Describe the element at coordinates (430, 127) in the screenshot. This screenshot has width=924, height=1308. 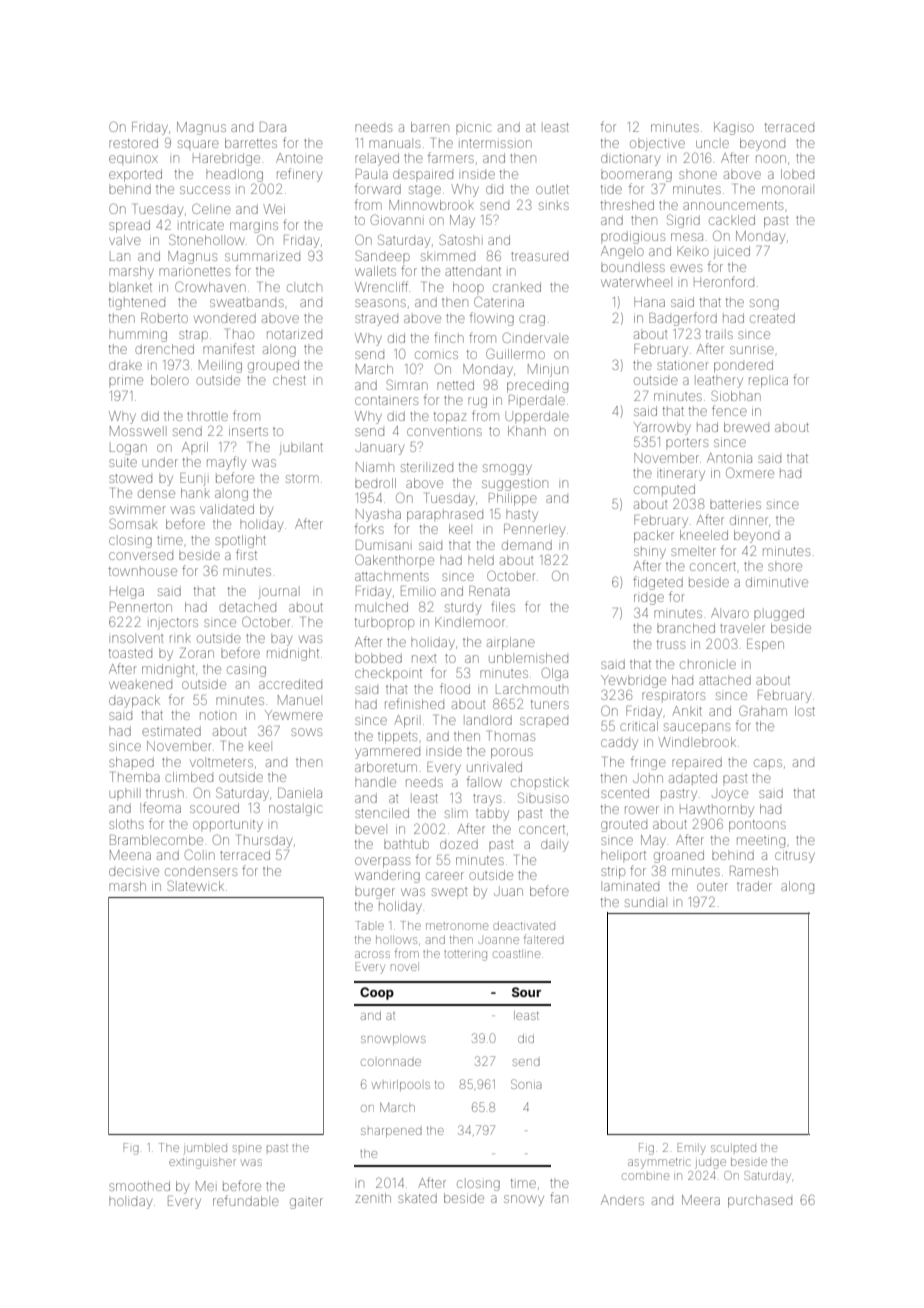
I see `barren` at that location.
